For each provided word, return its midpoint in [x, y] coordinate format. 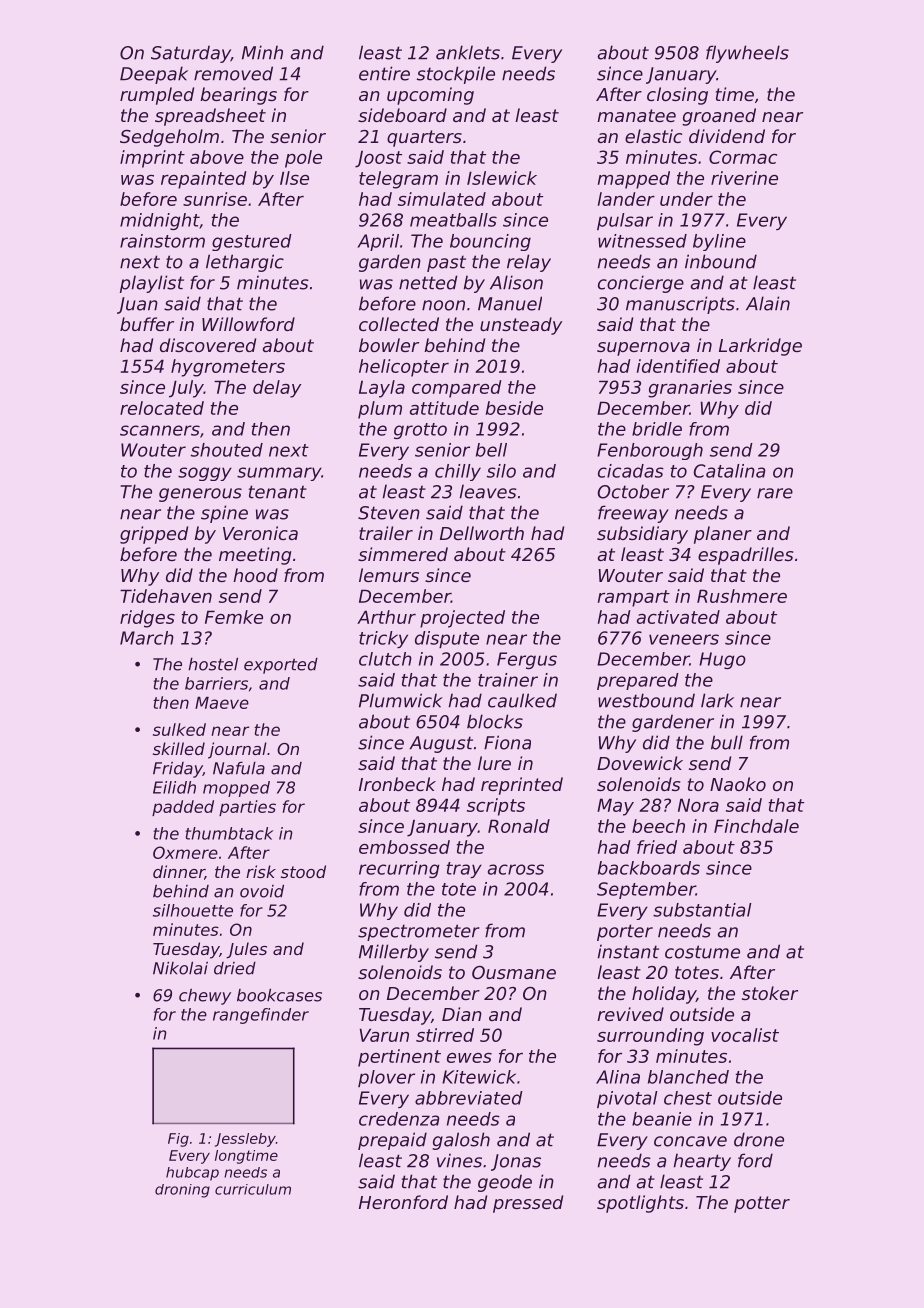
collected [399, 324]
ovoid [262, 891]
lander [626, 199]
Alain [768, 303]
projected [462, 619]
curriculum [253, 1189]
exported [281, 666]
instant [628, 951]
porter [625, 932]
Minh [262, 52]
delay [277, 389]
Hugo [722, 660]
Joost [378, 159]
